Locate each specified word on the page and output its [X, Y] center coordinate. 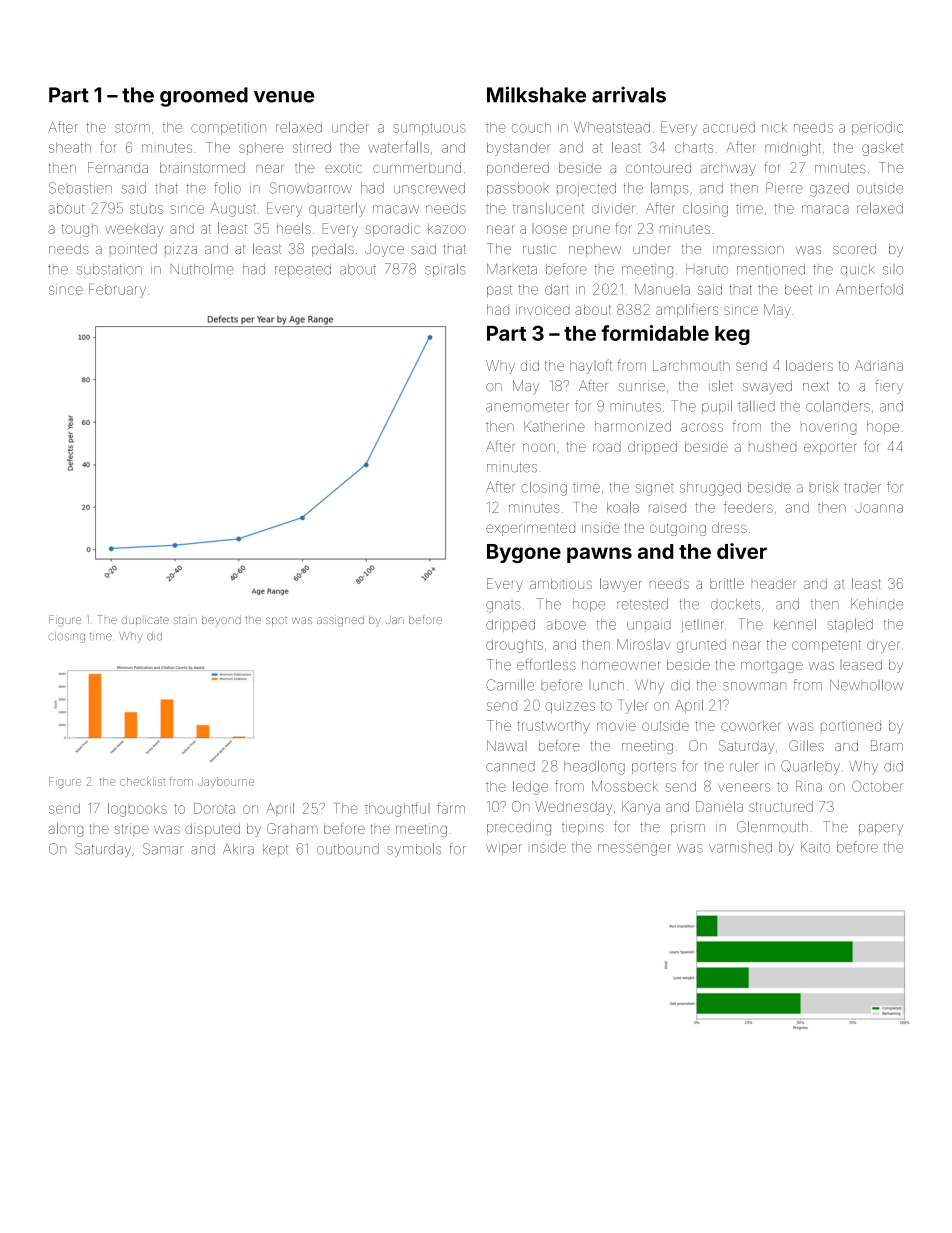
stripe [131, 828]
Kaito [815, 847]
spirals [445, 270]
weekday [134, 230]
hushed [772, 446]
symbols [414, 850]
